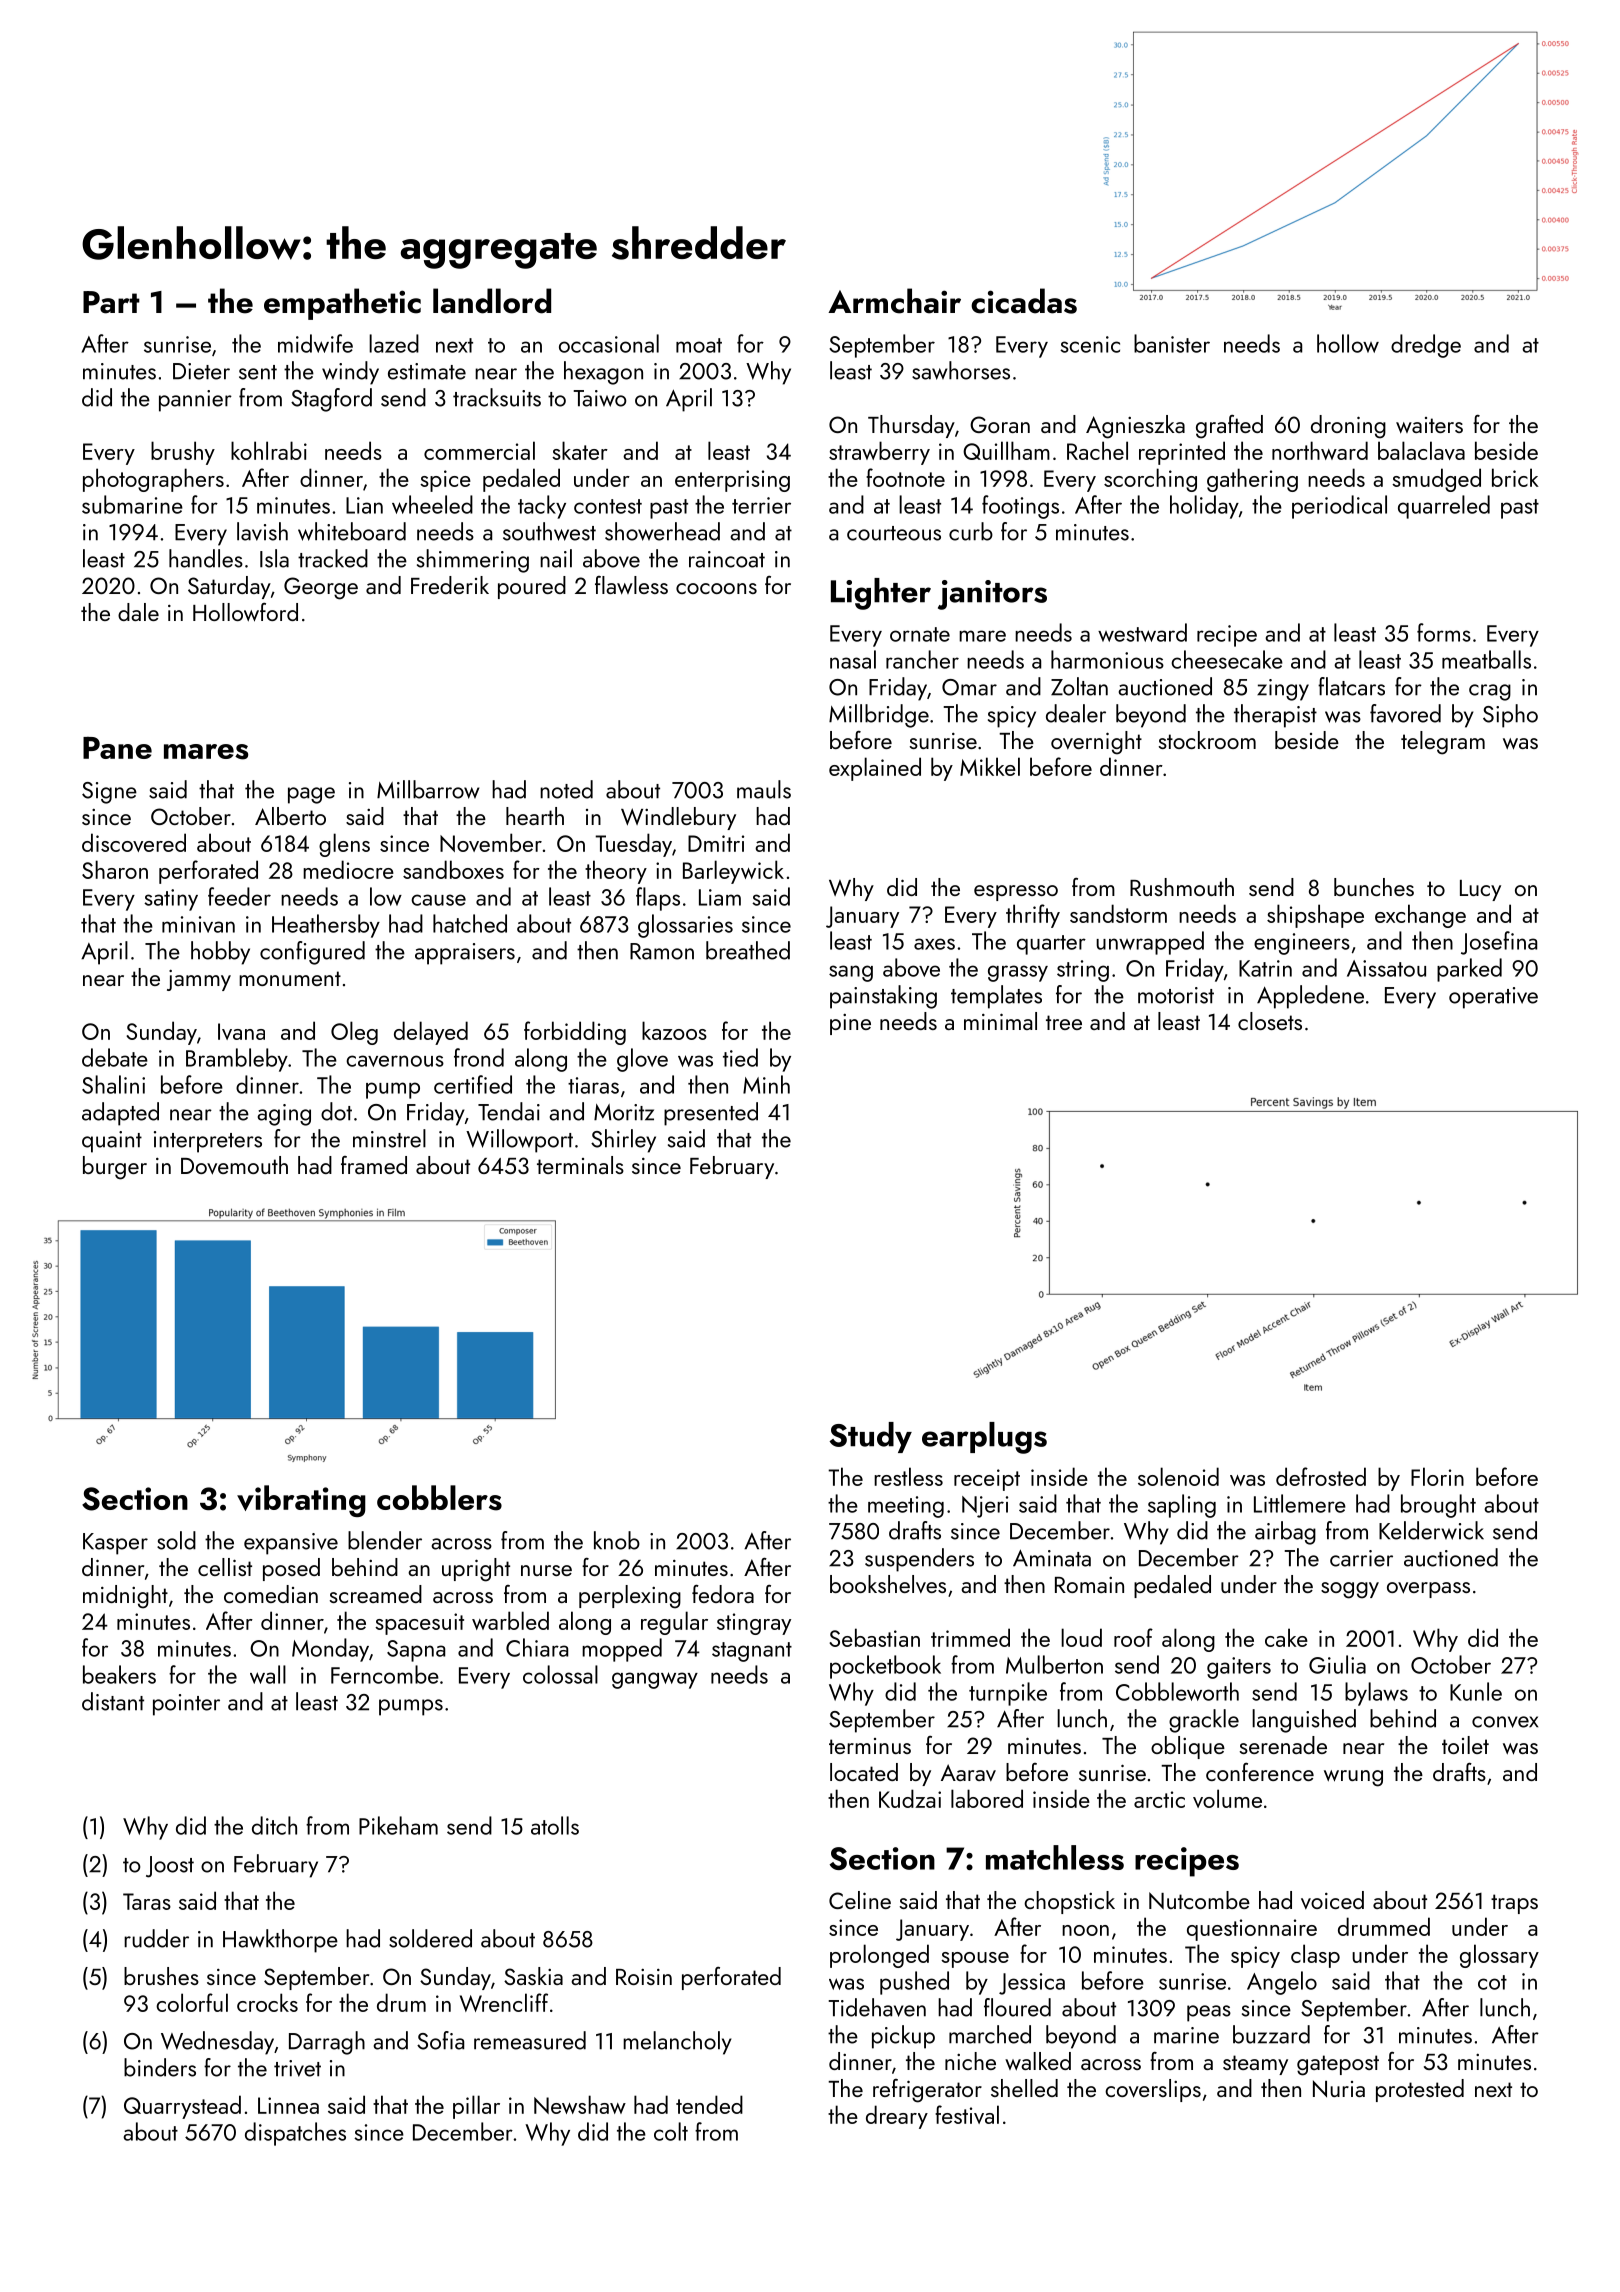  Describe the element at coordinates (374, 1165) in the document. I see `framed` at that location.
